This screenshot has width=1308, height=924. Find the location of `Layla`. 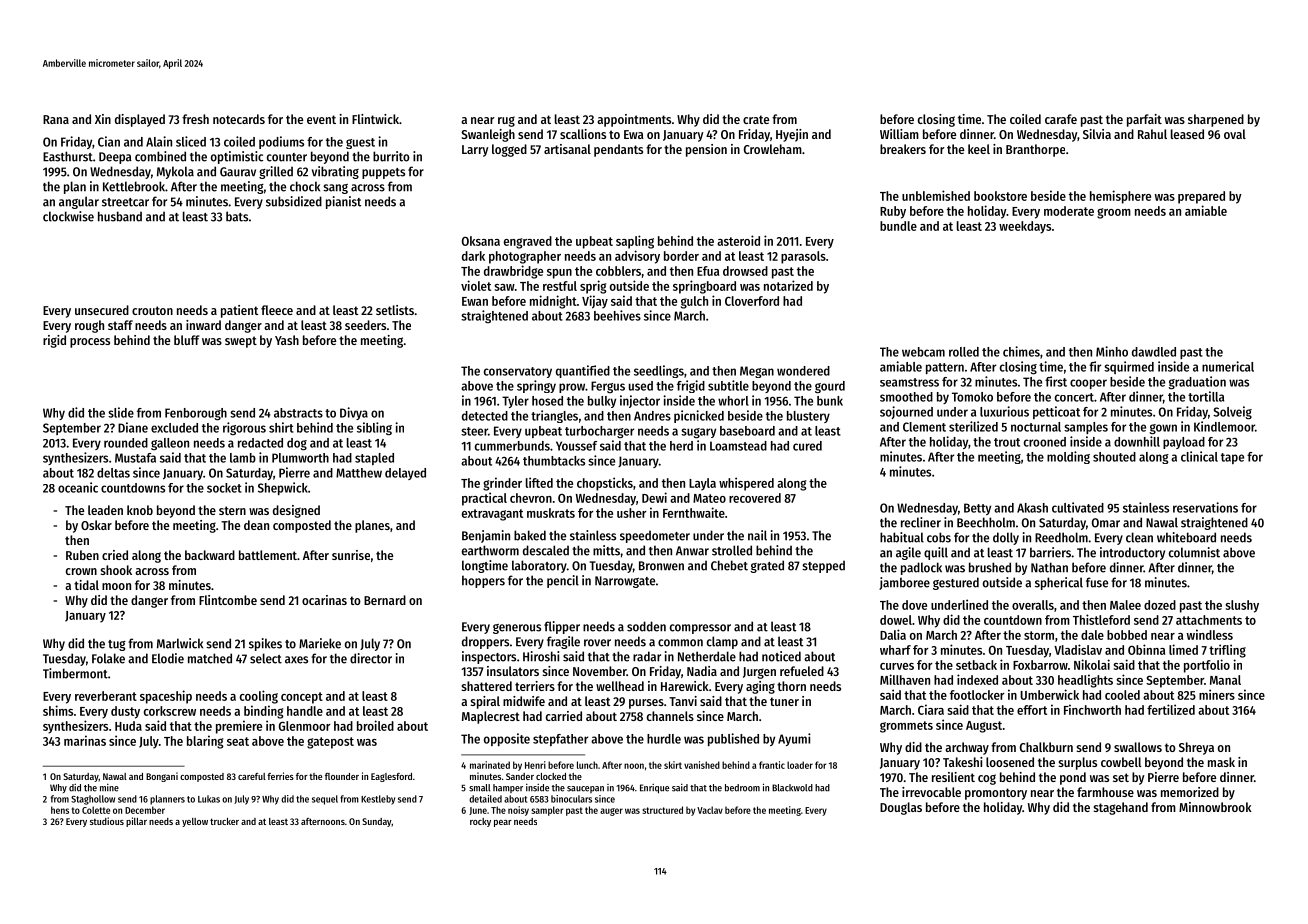

Layla is located at coordinates (702, 484).
